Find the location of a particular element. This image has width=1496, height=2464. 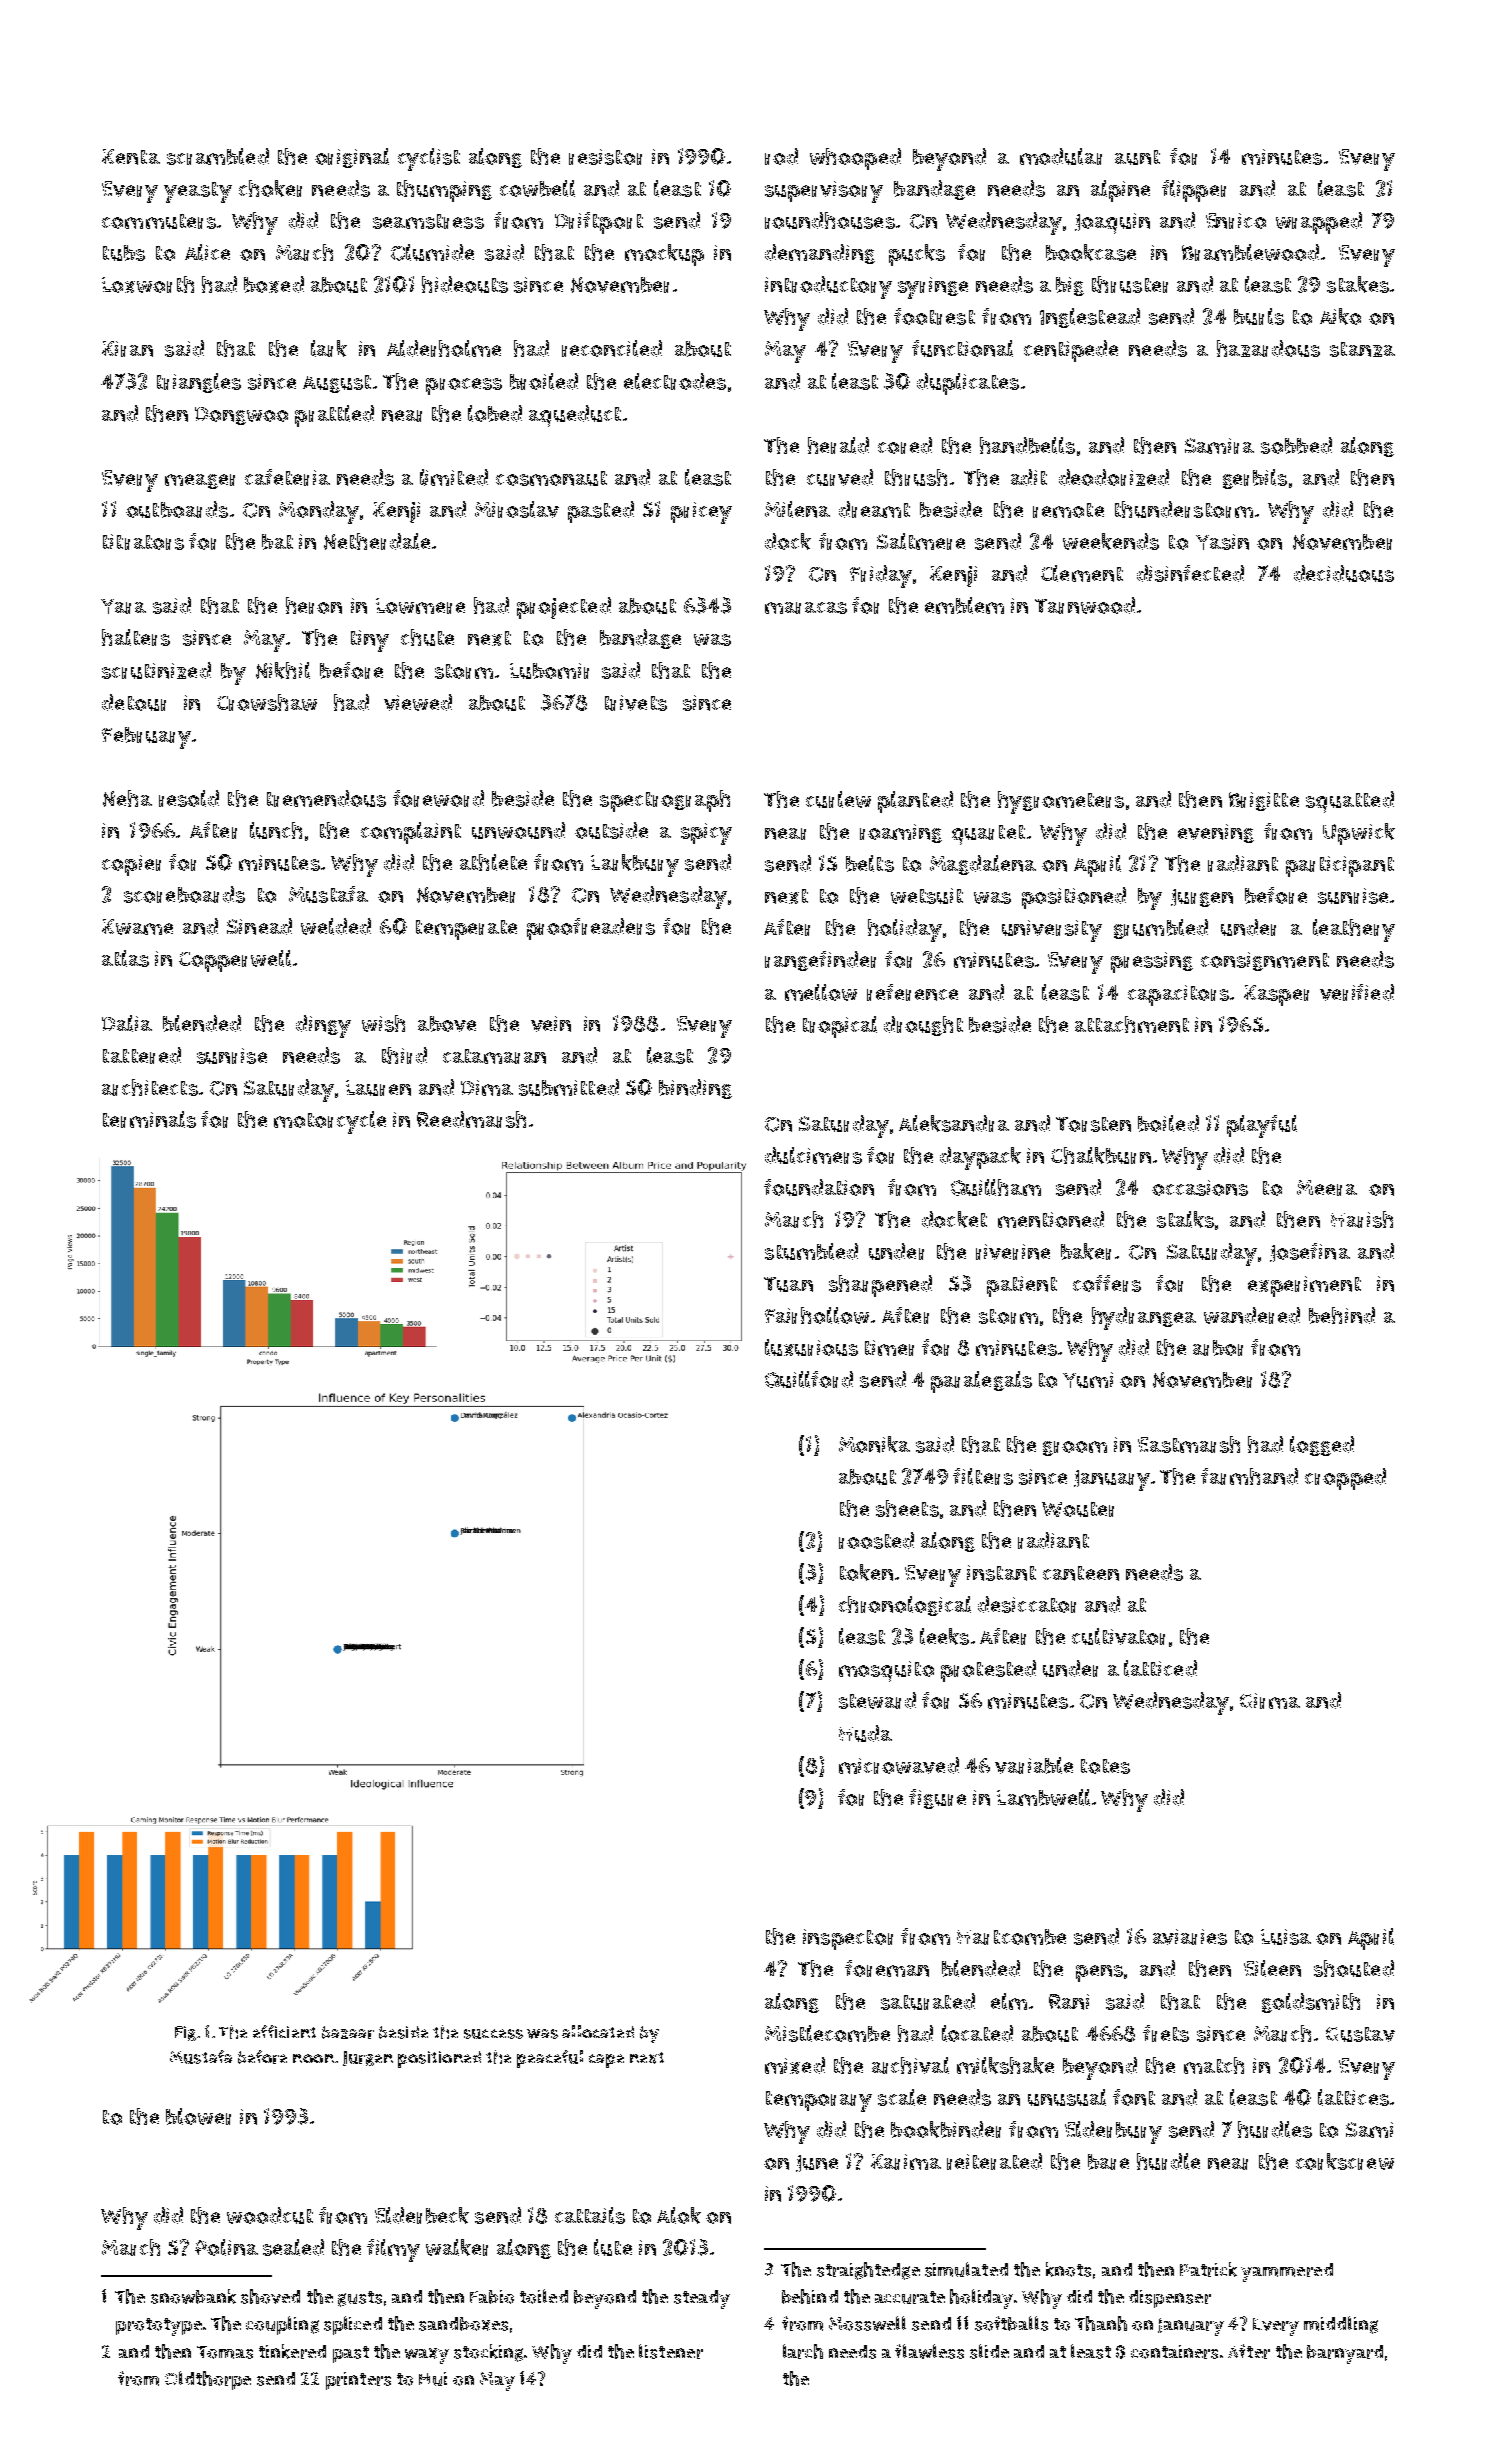

Lowmere is located at coordinates (420, 606).
